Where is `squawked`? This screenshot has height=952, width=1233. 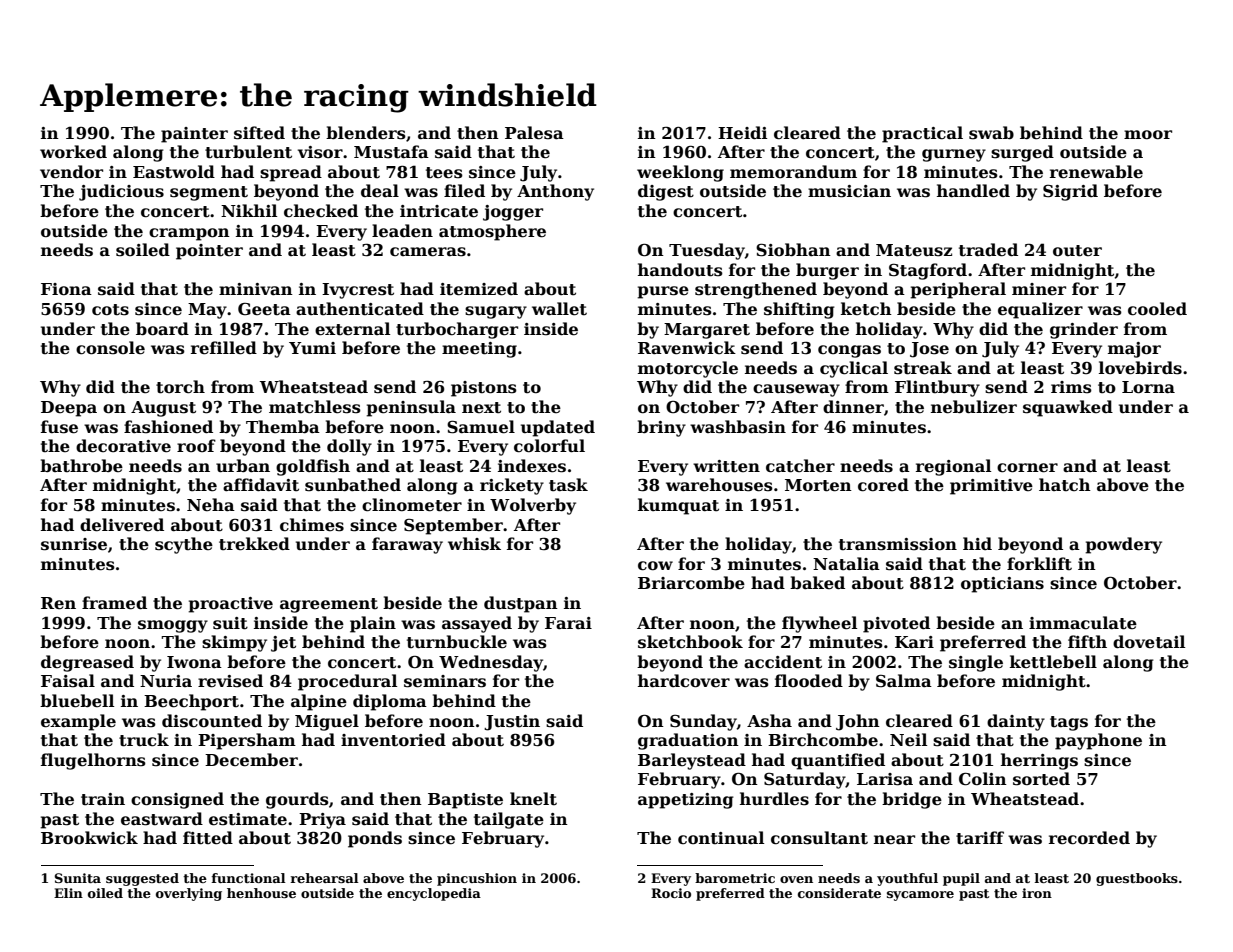
squawked is located at coordinates (1068, 408).
